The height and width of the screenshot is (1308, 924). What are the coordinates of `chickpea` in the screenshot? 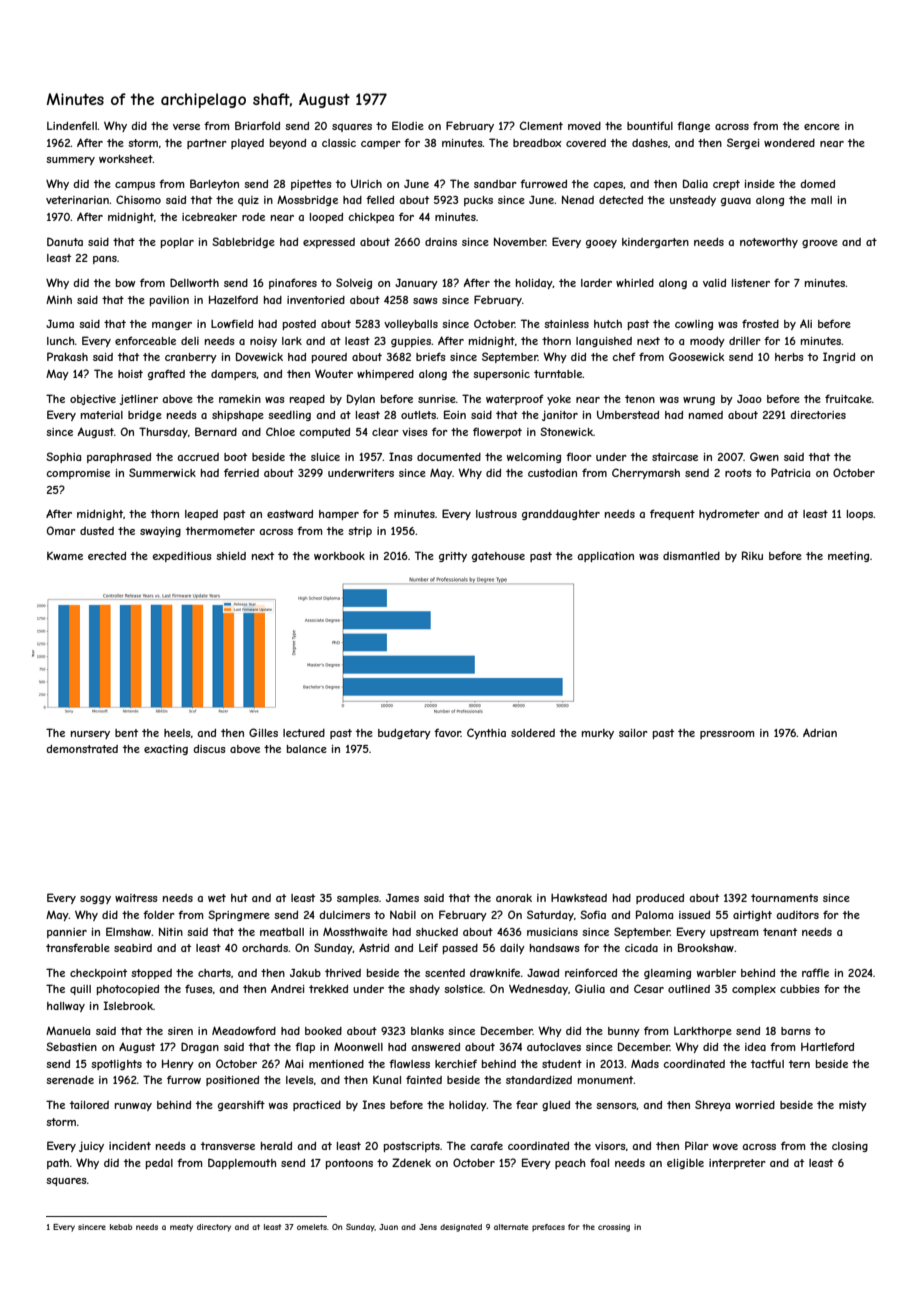 It's located at (371, 218).
